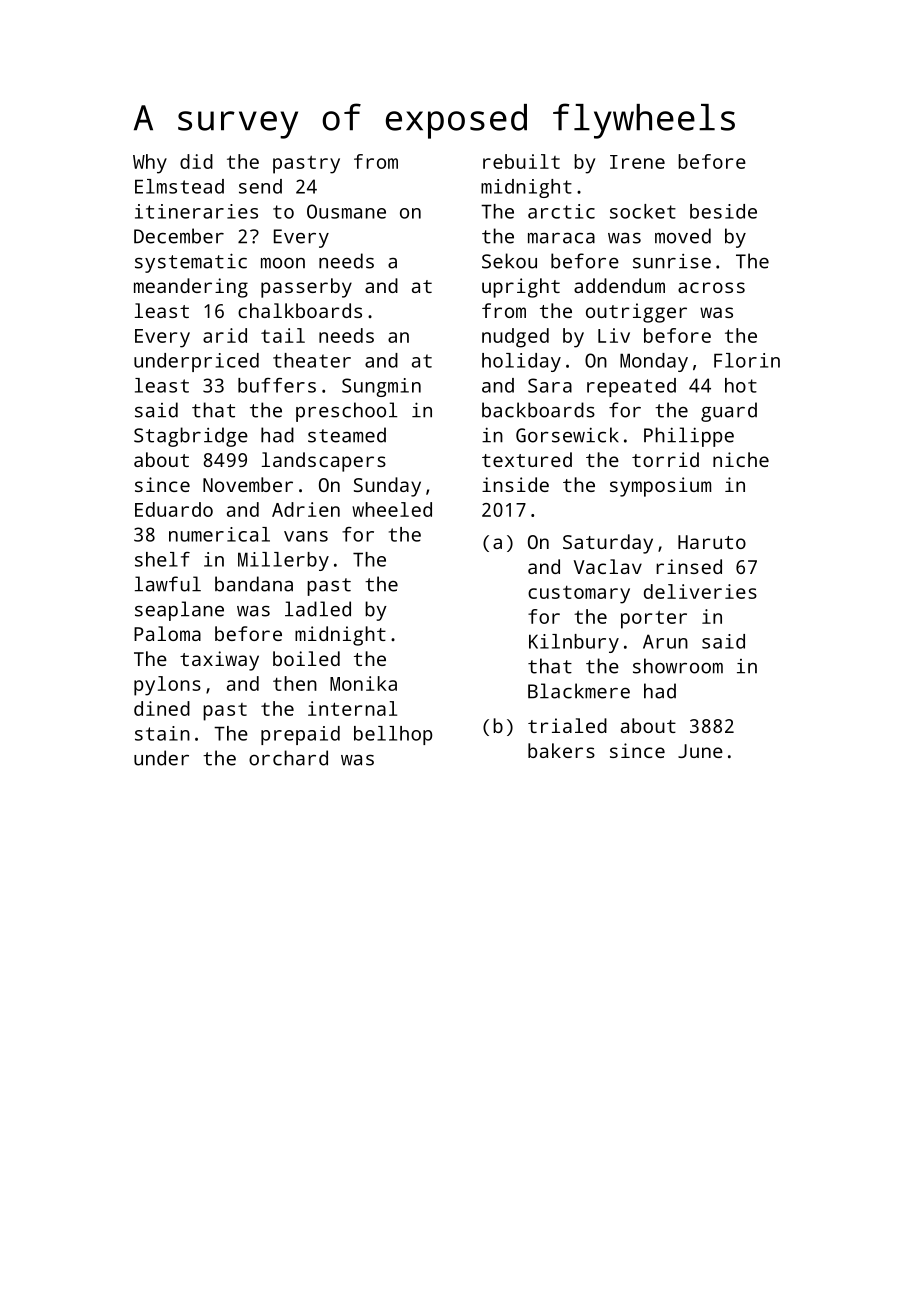 Image resolution: width=924 pixels, height=1311 pixels. What do you see at coordinates (579, 691) in the screenshot?
I see `Blackmere` at bounding box center [579, 691].
